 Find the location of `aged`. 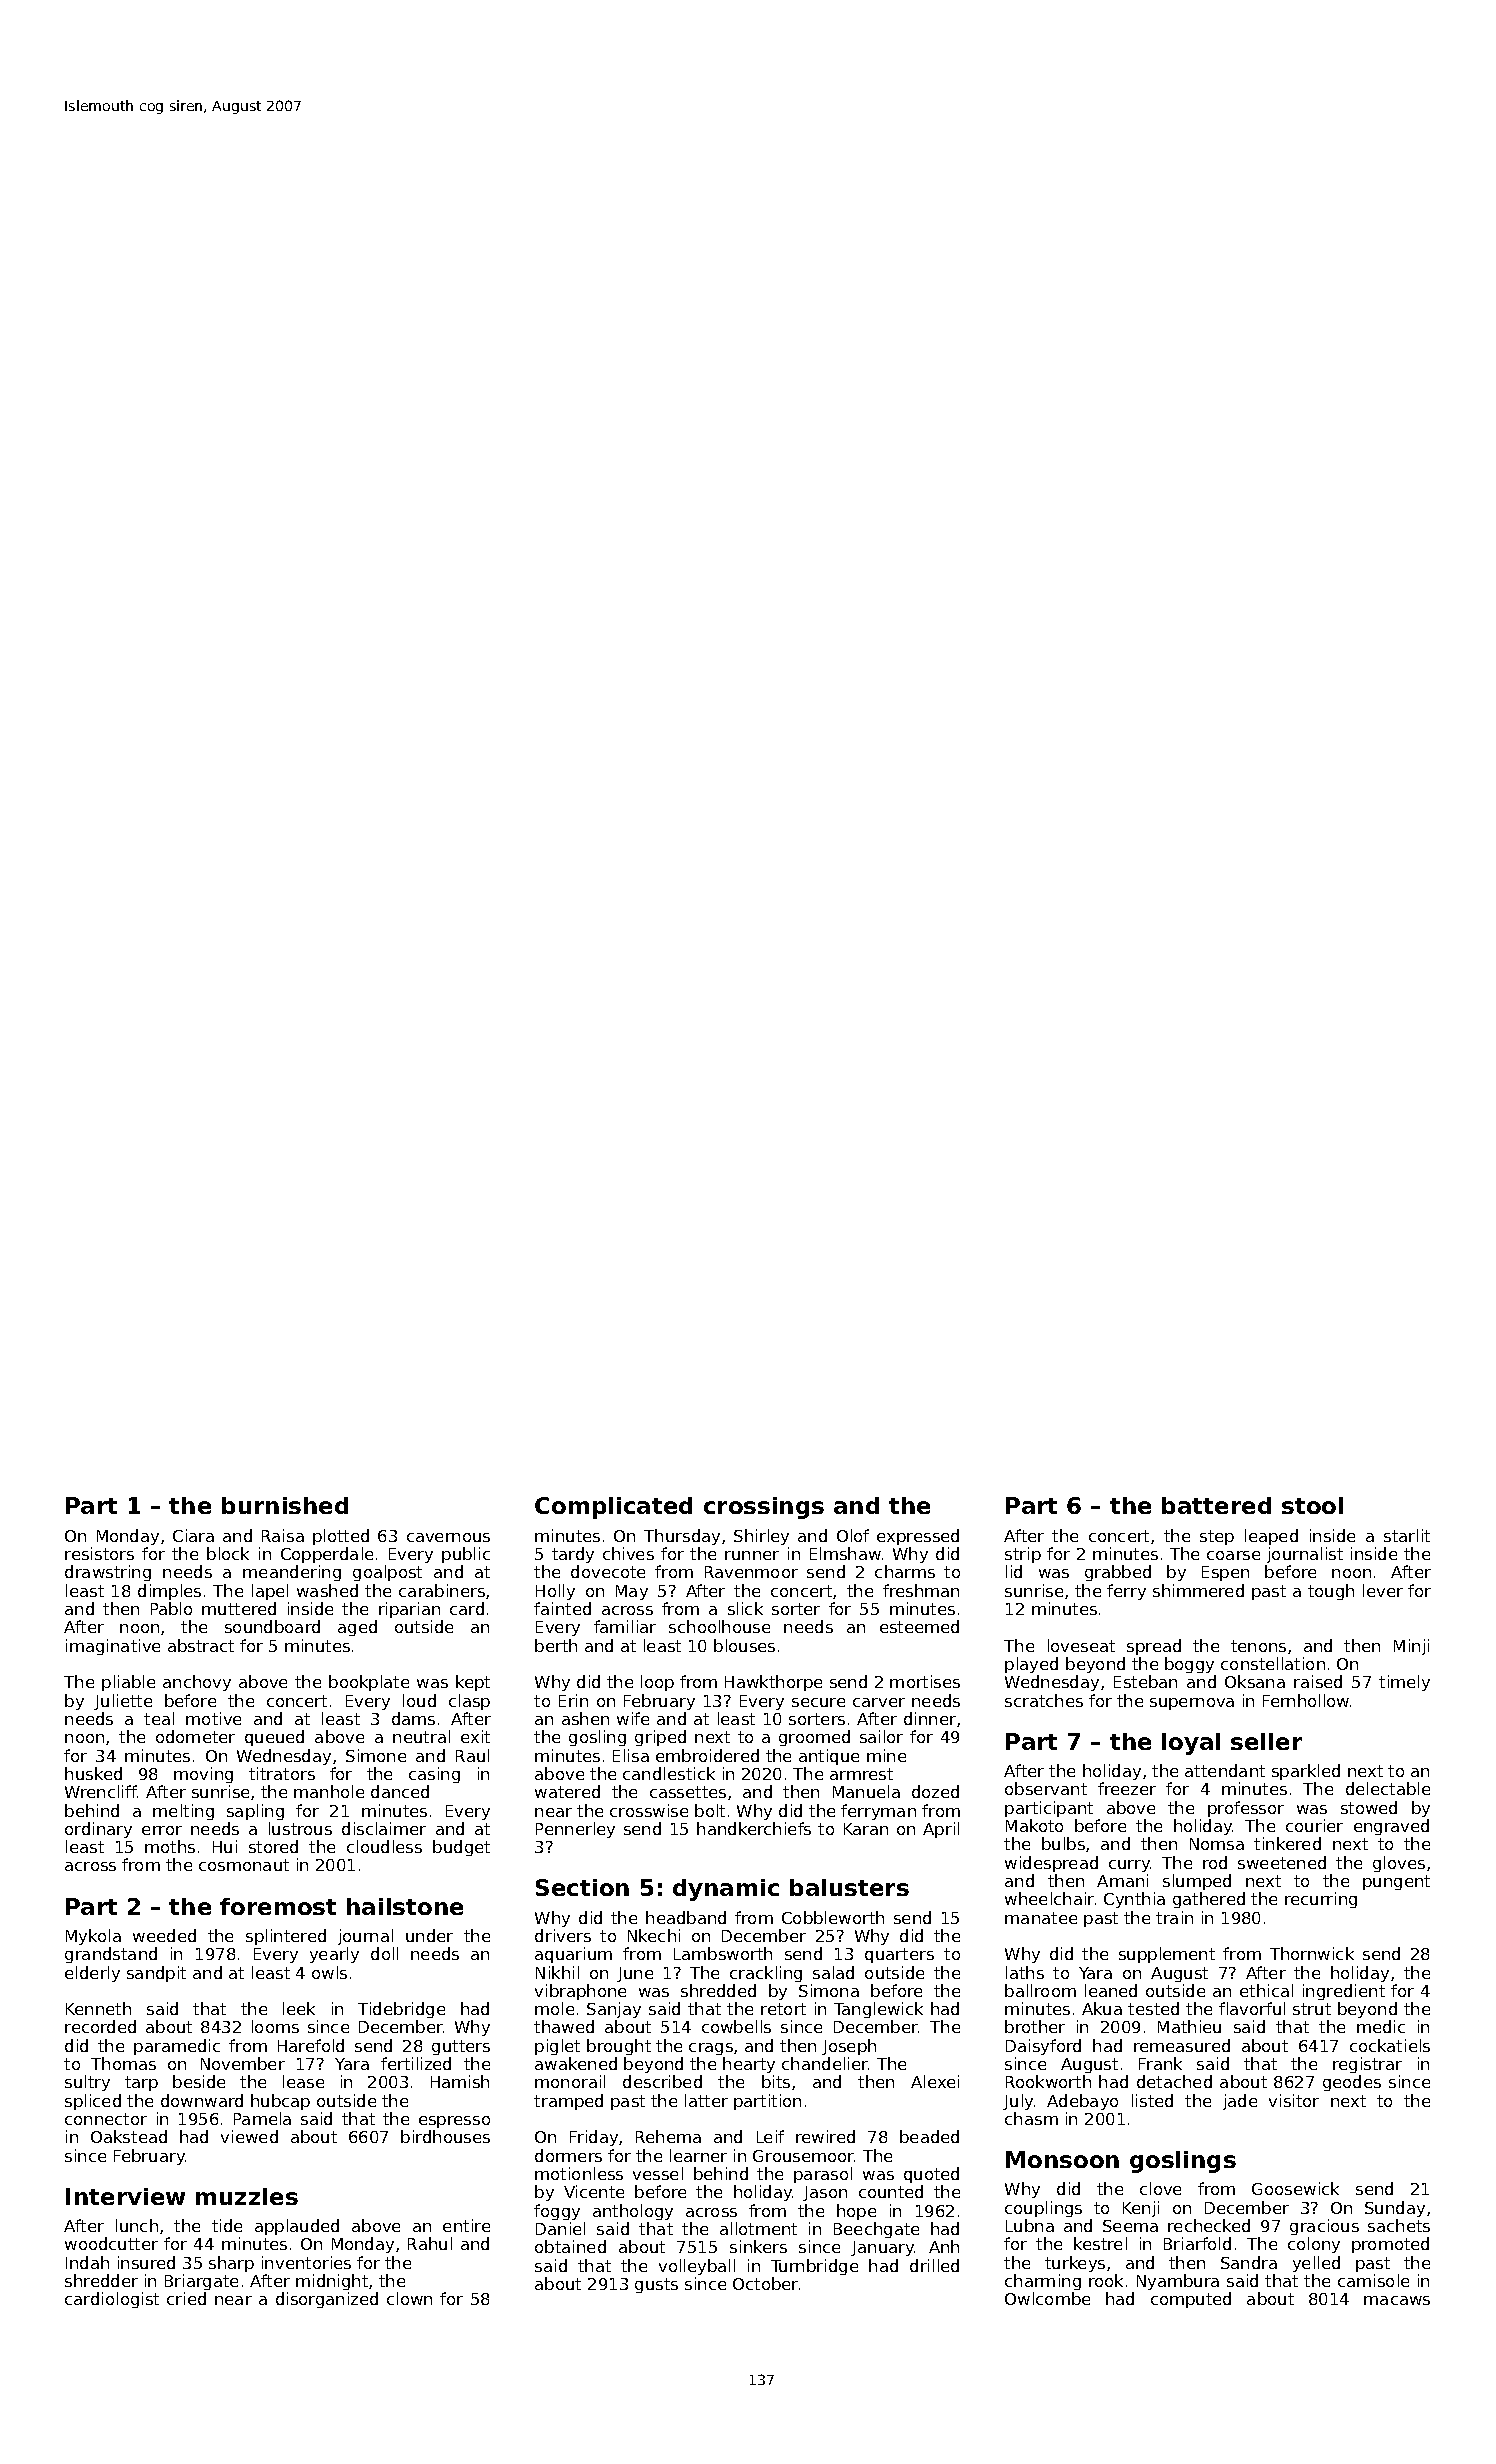

aged is located at coordinates (357, 1628).
